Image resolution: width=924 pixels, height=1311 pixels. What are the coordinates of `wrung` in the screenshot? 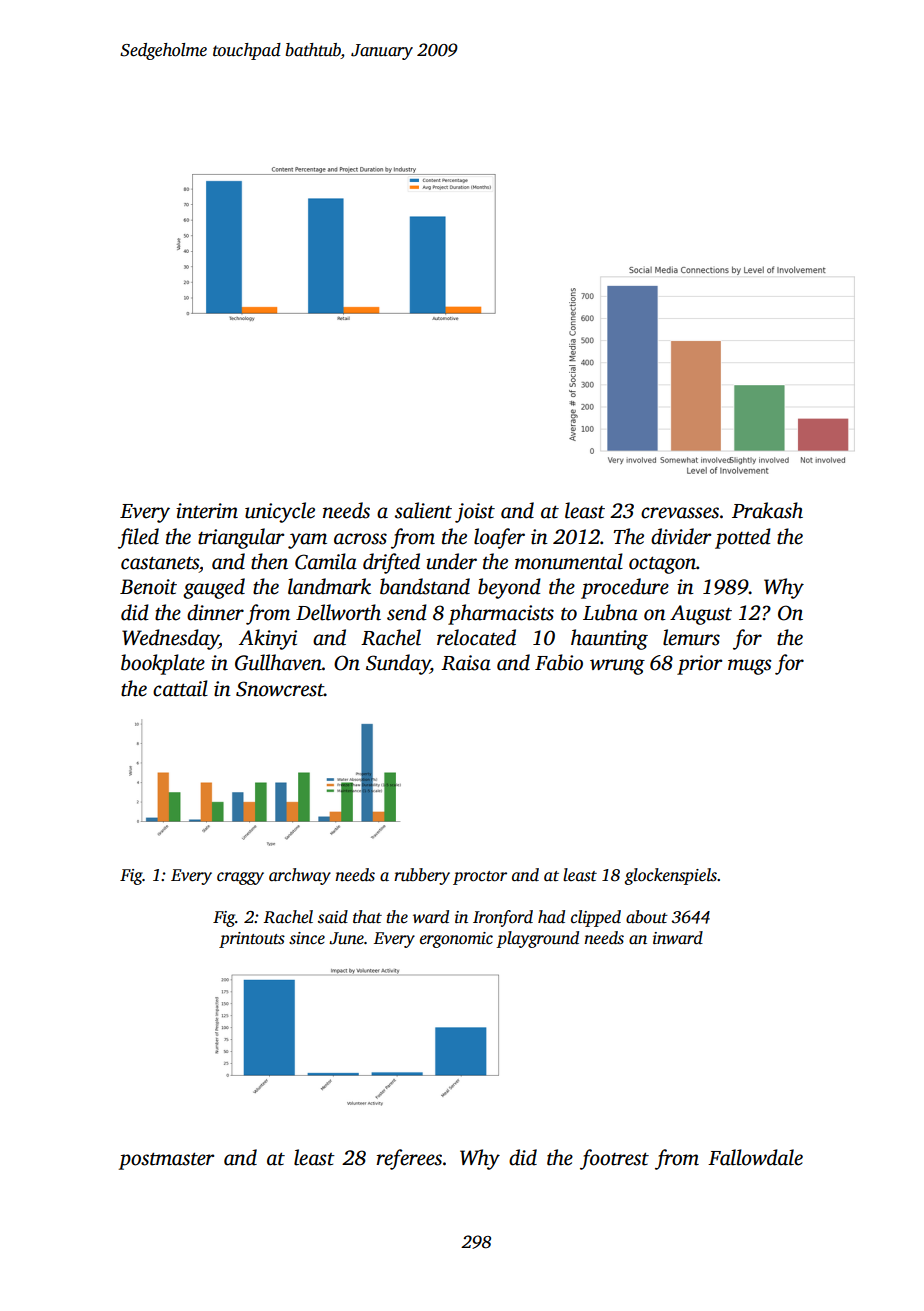 It's located at (617, 667).
